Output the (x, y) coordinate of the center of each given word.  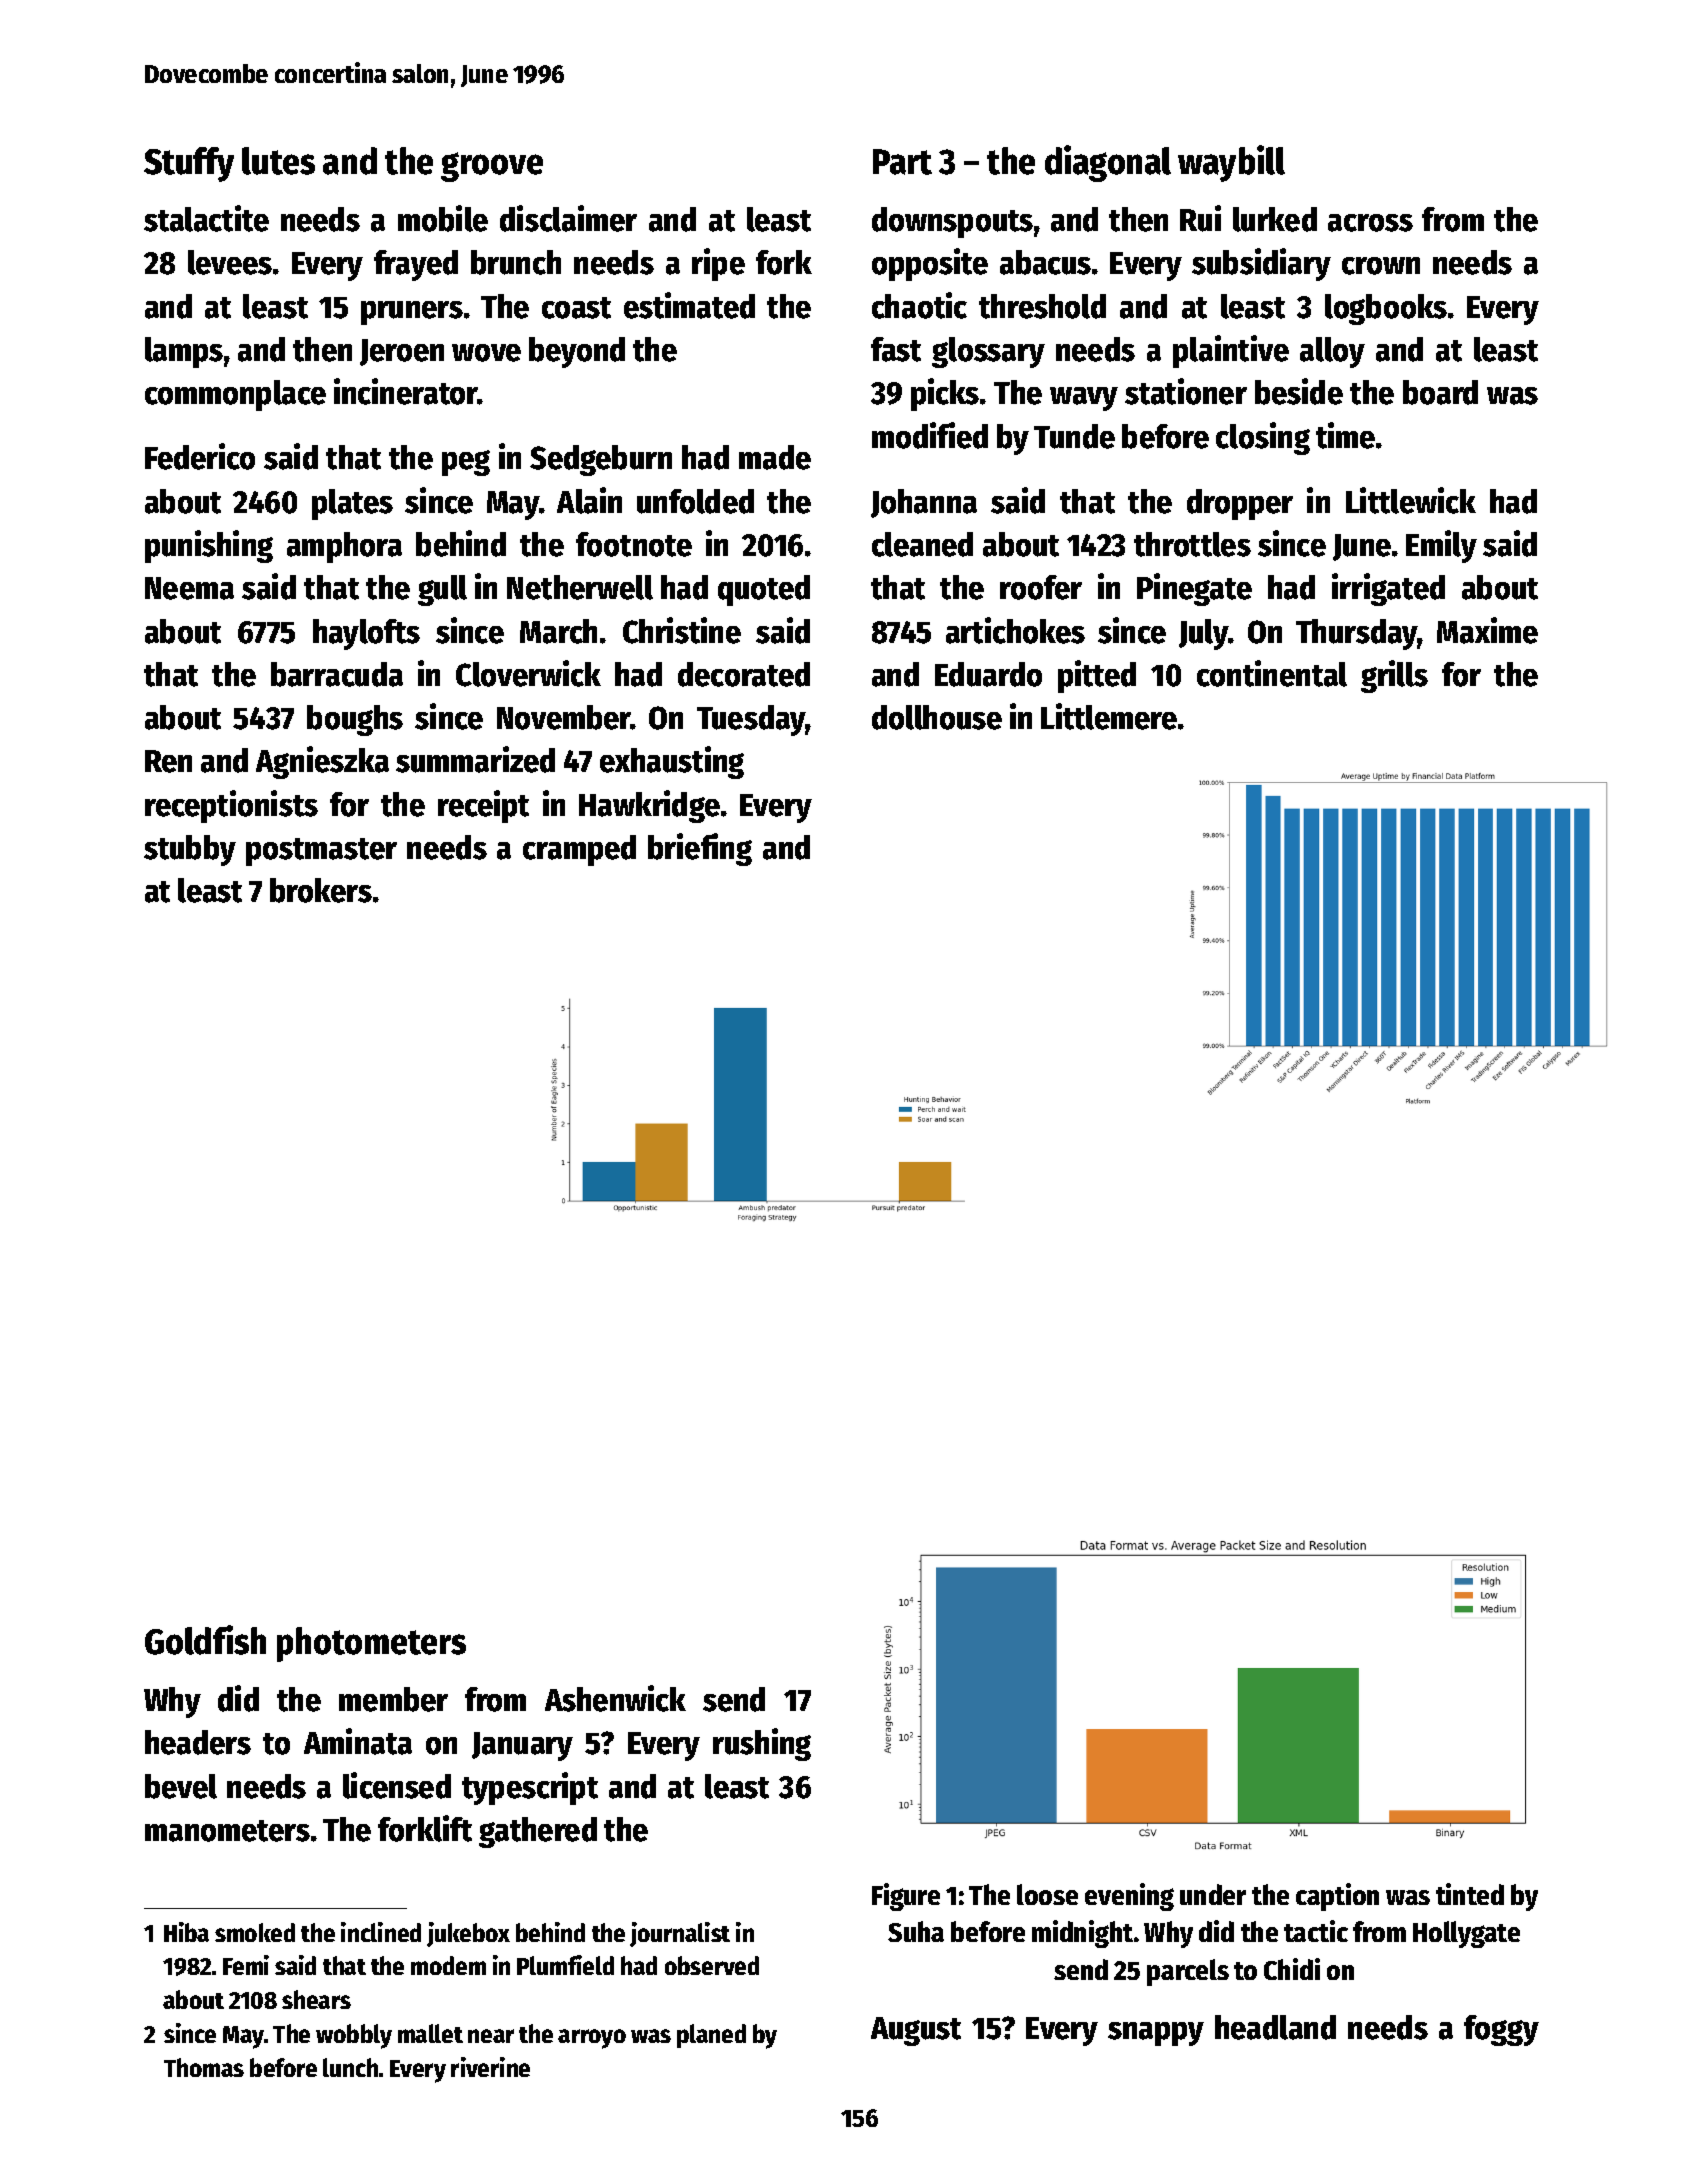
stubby (190, 850)
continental (1272, 673)
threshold (1042, 306)
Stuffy (189, 164)
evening (1129, 1897)
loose (1047, 1894)
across (1370, 223)
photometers (371, 1644)
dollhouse (937, 717)
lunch (350, 2067)
